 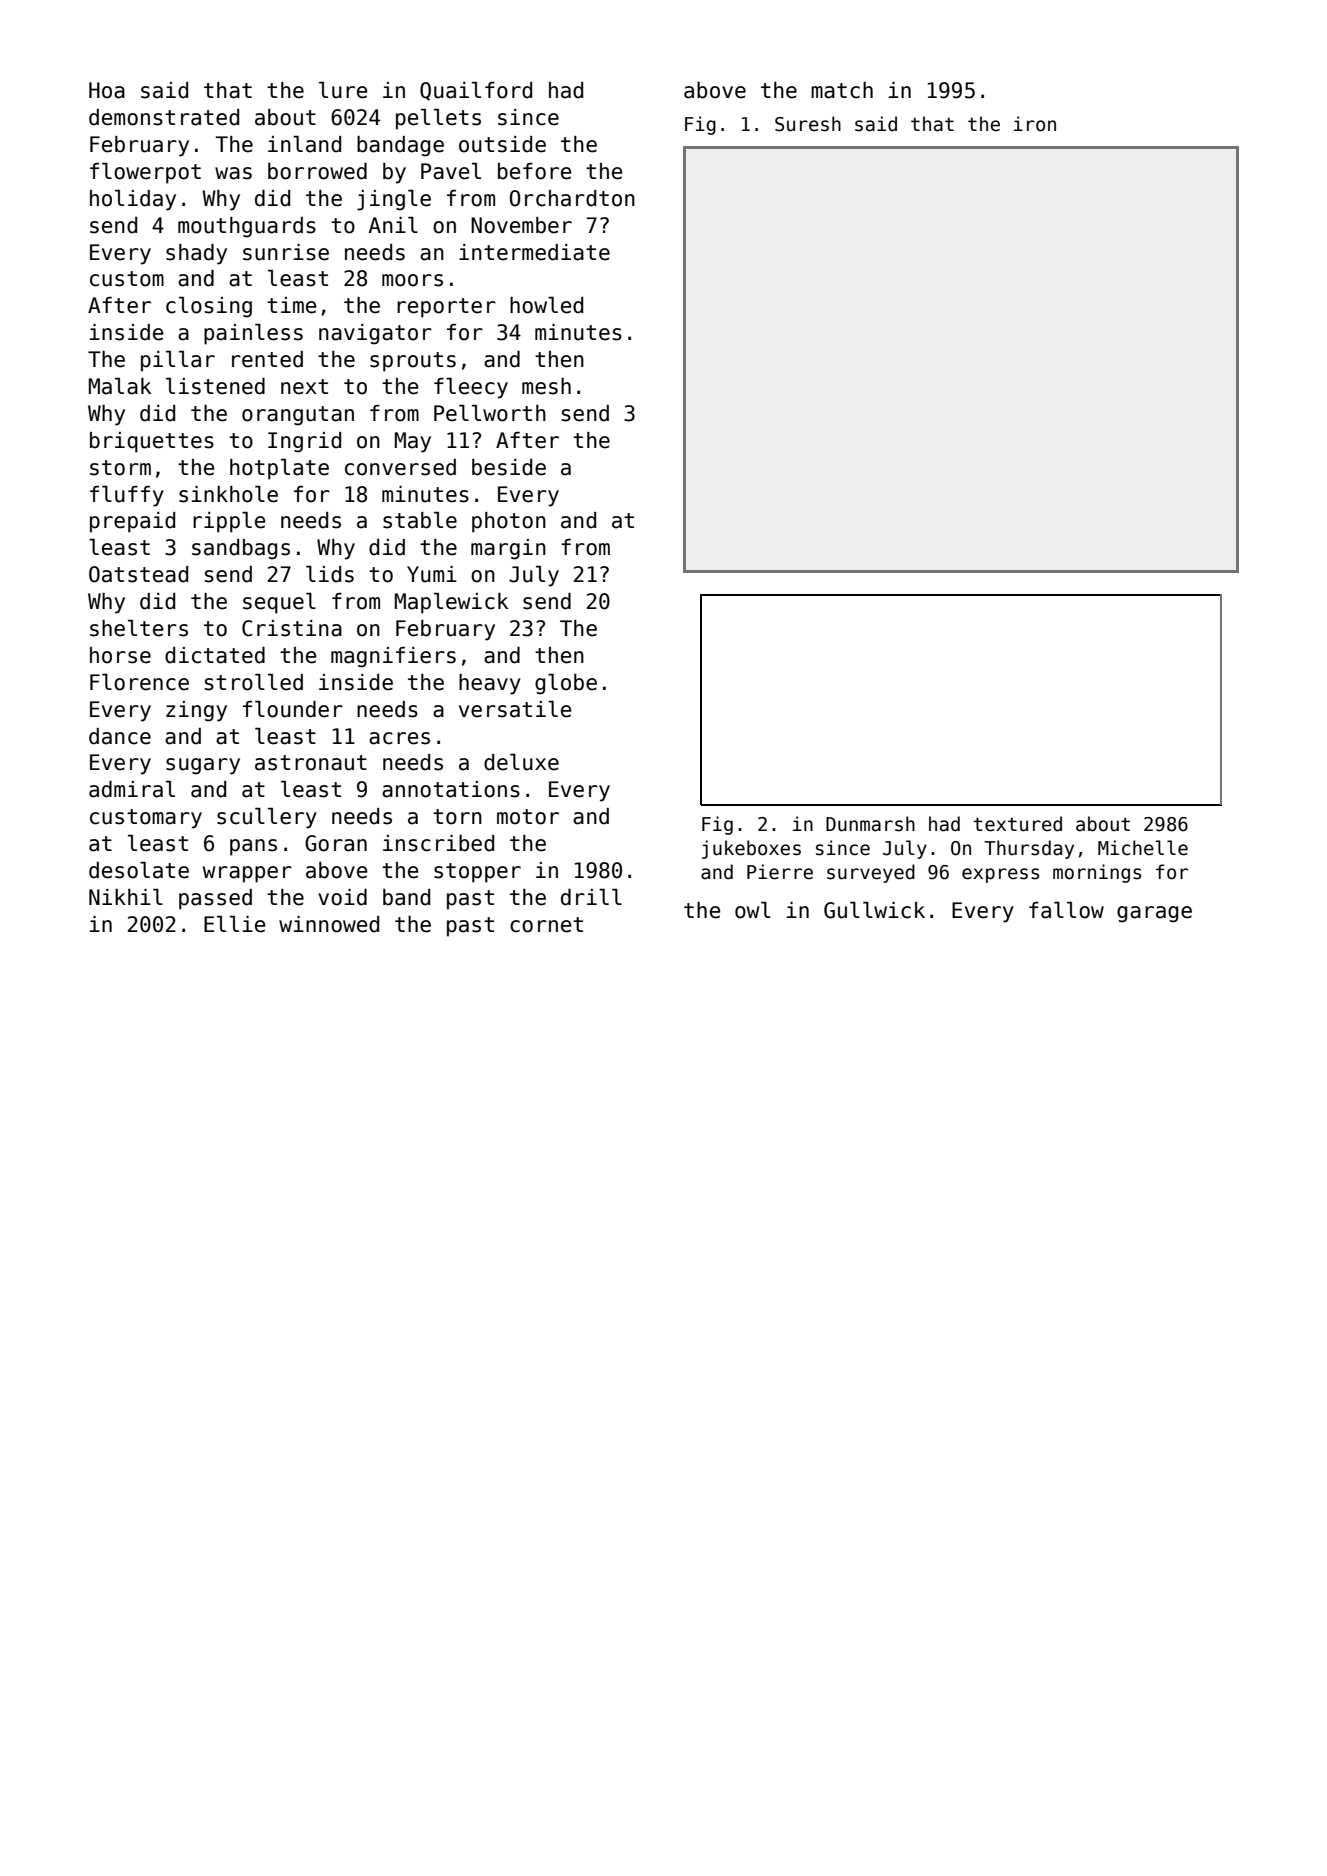 What do you see at coordinates (509, 467) in the page?
I see `beside` at bounding box center [509, 467].
